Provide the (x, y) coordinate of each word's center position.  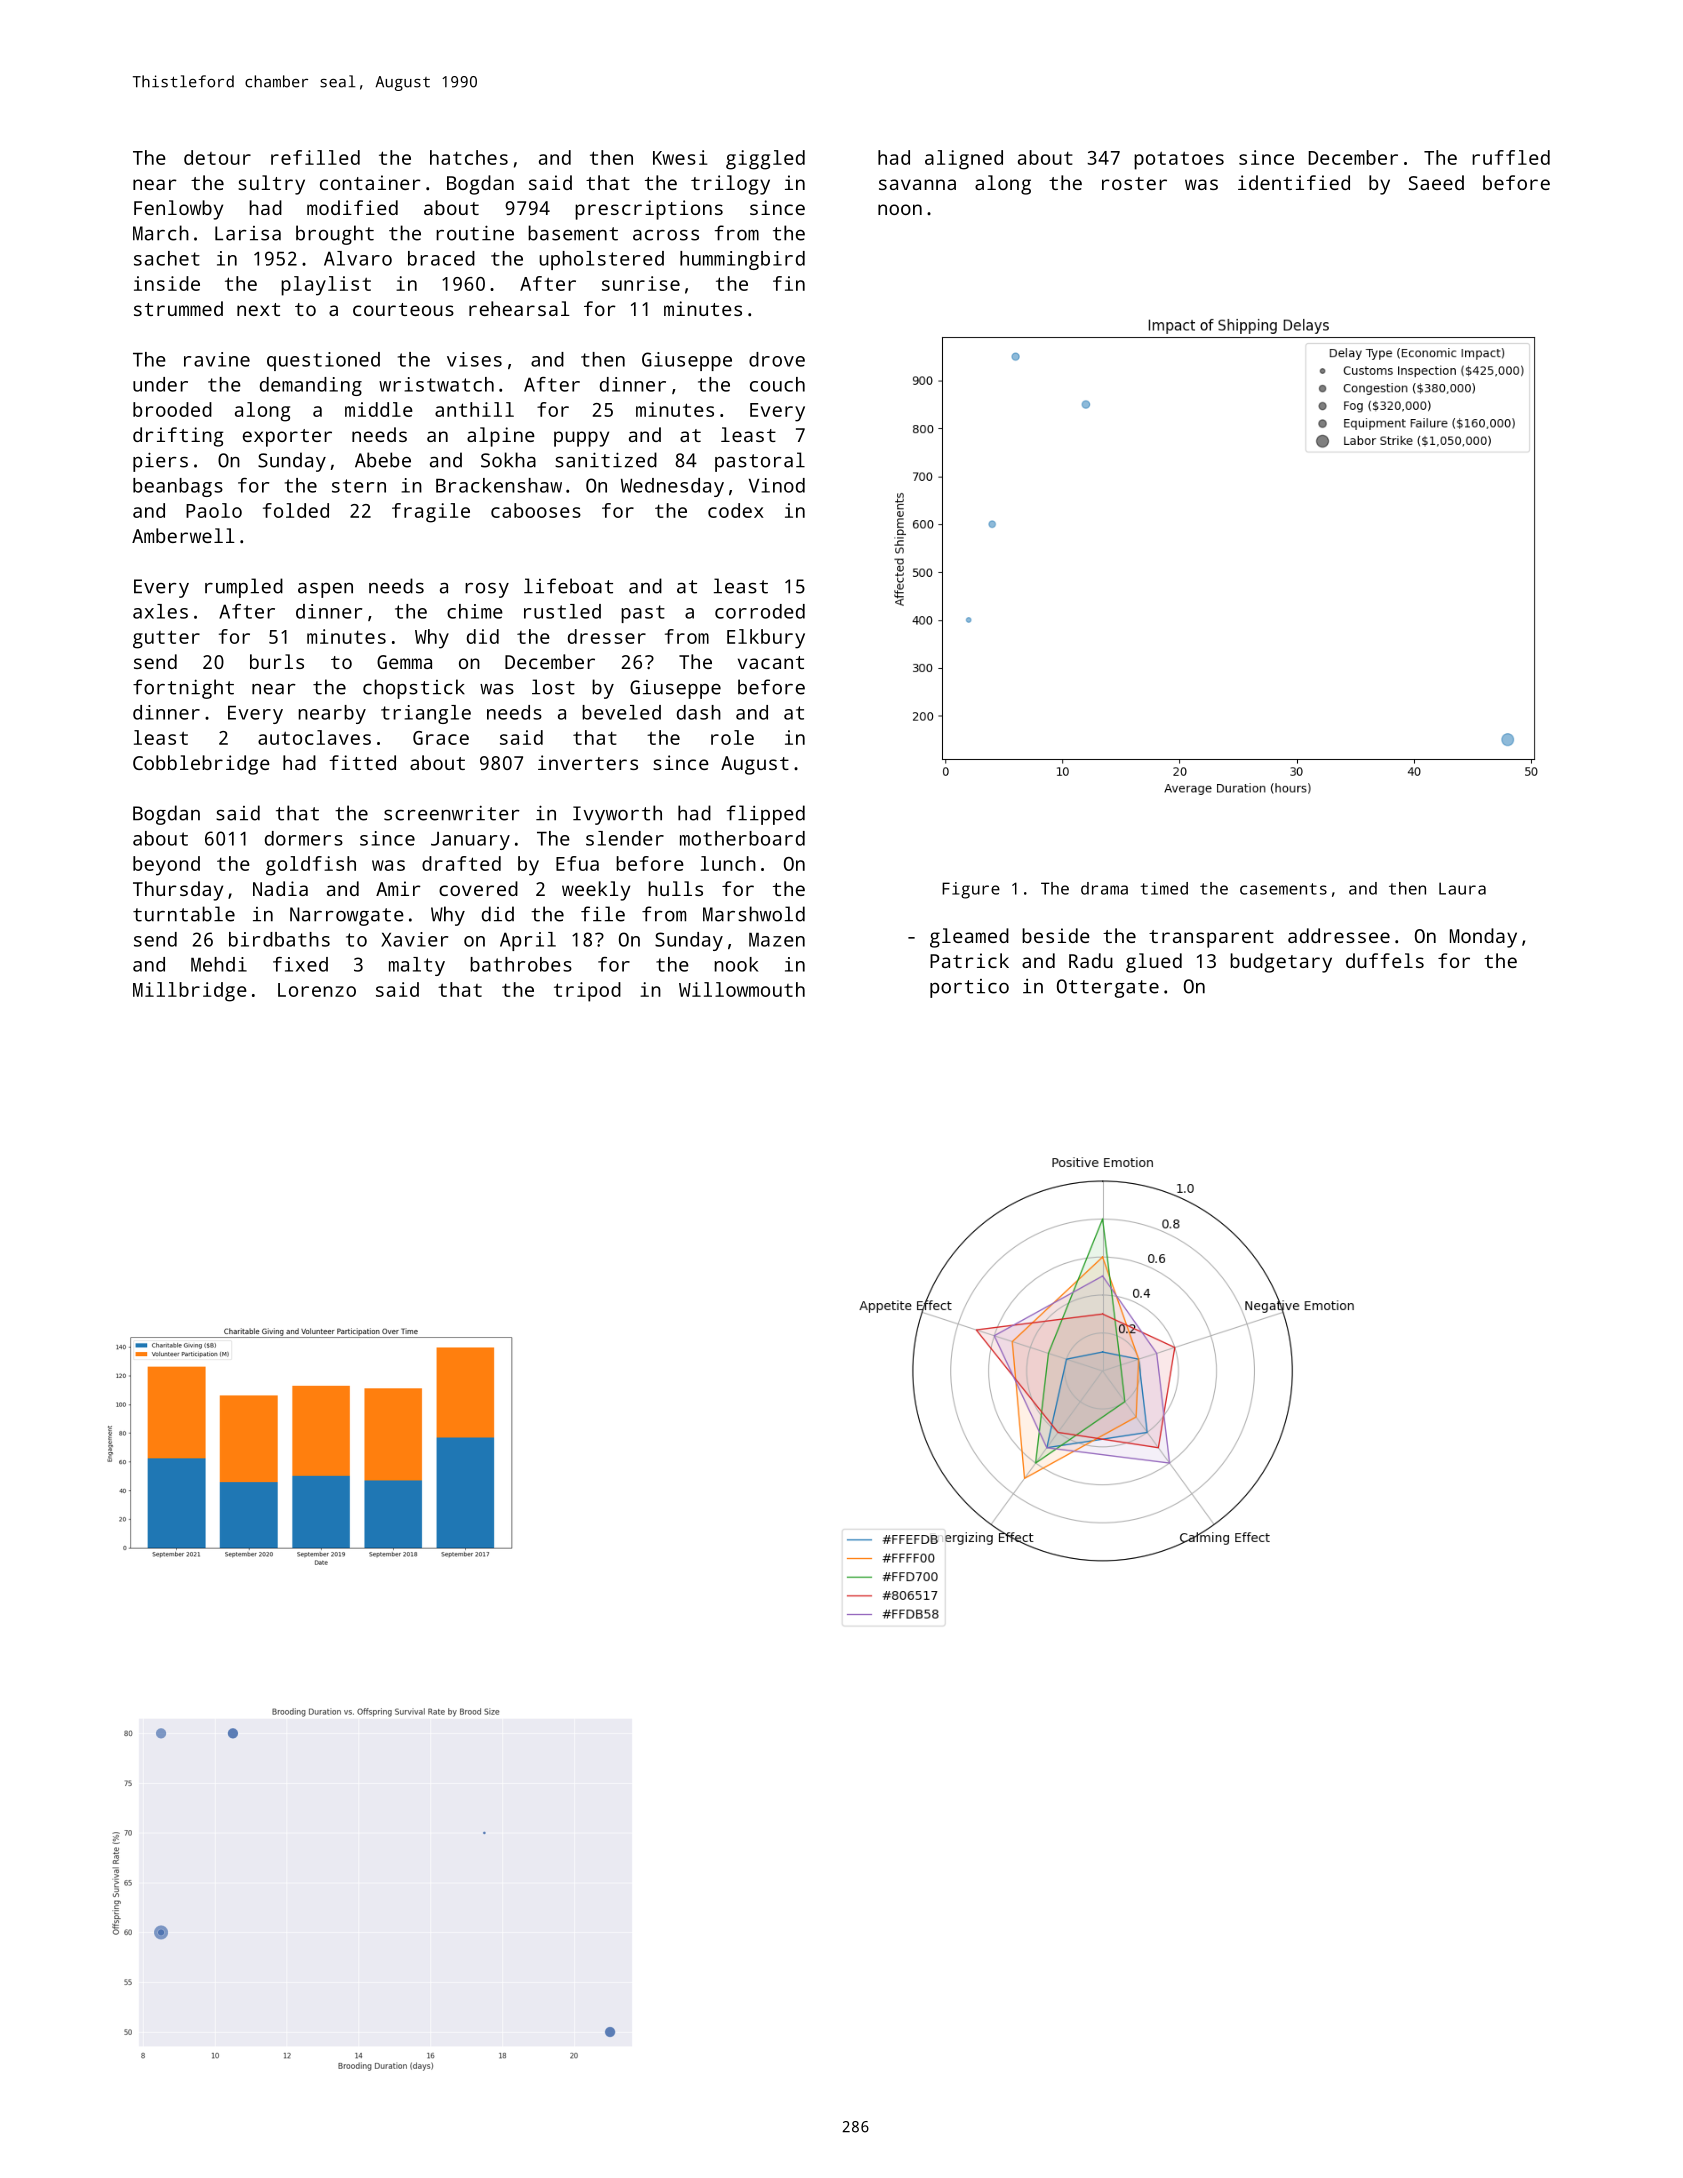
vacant (771, 662)
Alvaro (358, 258)
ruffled (1511, 157)
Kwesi (680, 157)
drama (1104, 888)
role (732, 737)
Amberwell (183, 535)
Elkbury (766, 639)
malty (417, 966)
